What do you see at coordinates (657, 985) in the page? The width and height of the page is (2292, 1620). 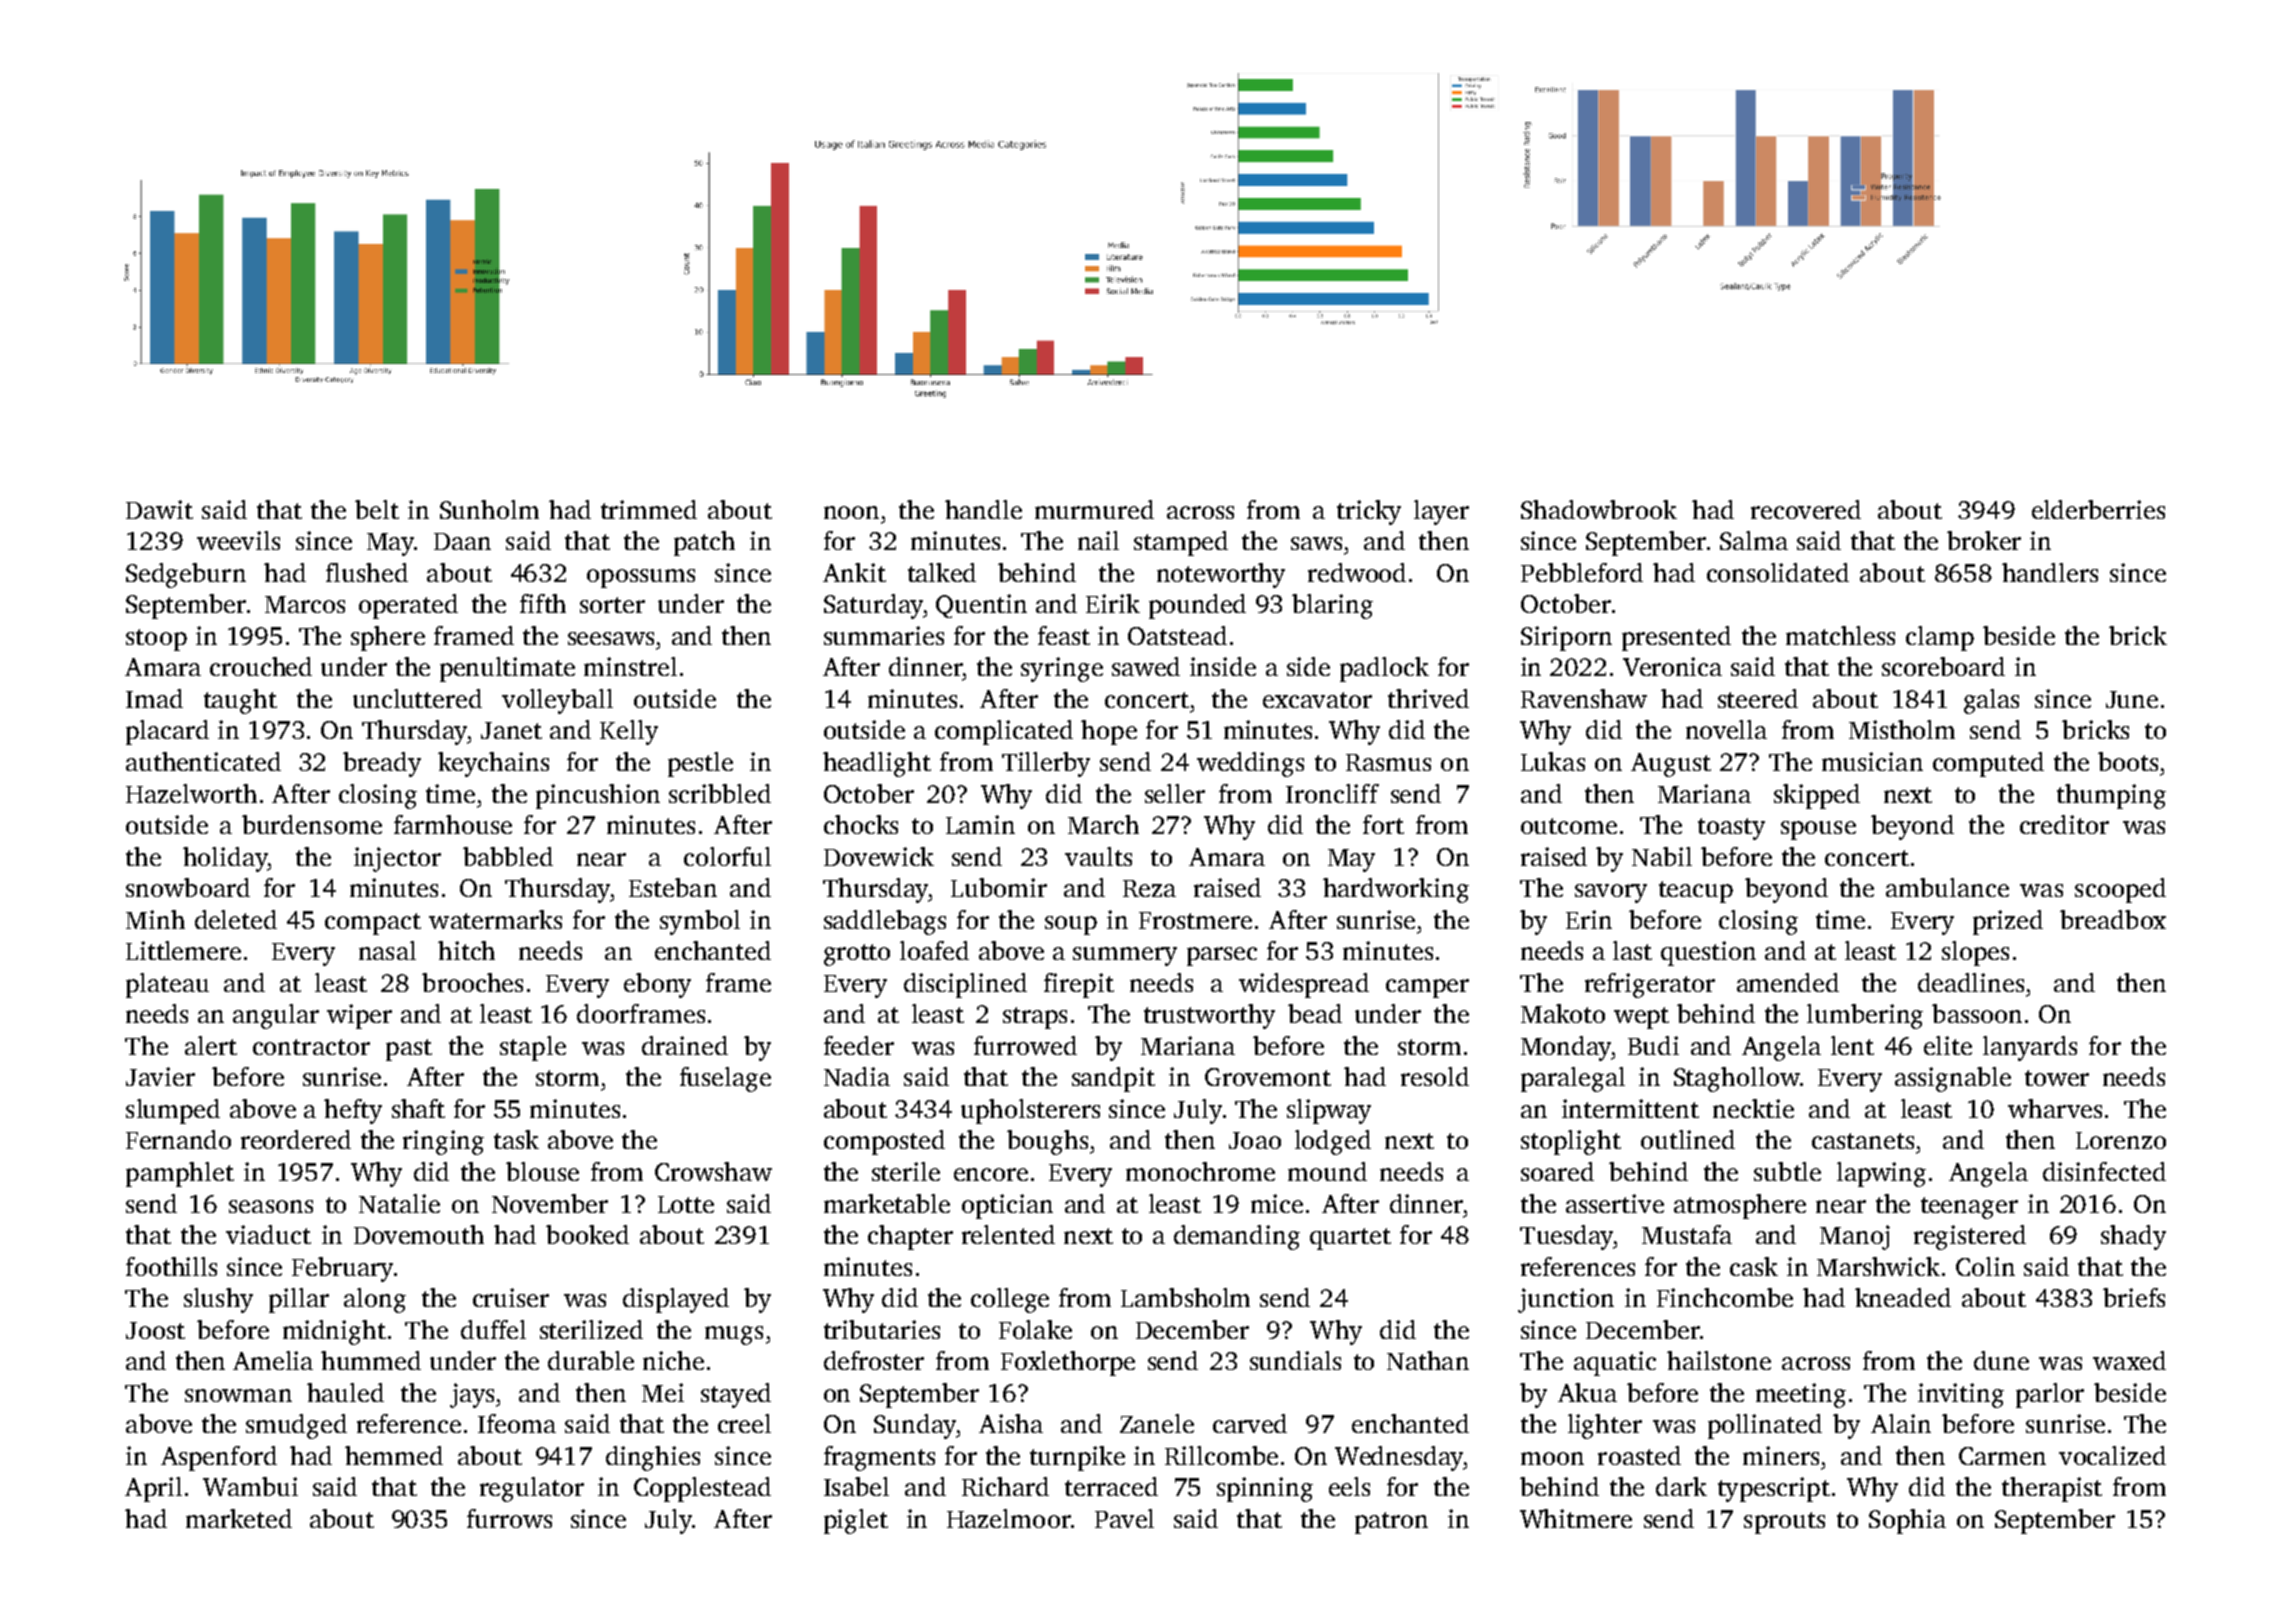 I see `ebony` at bounding box center [657, 985].
